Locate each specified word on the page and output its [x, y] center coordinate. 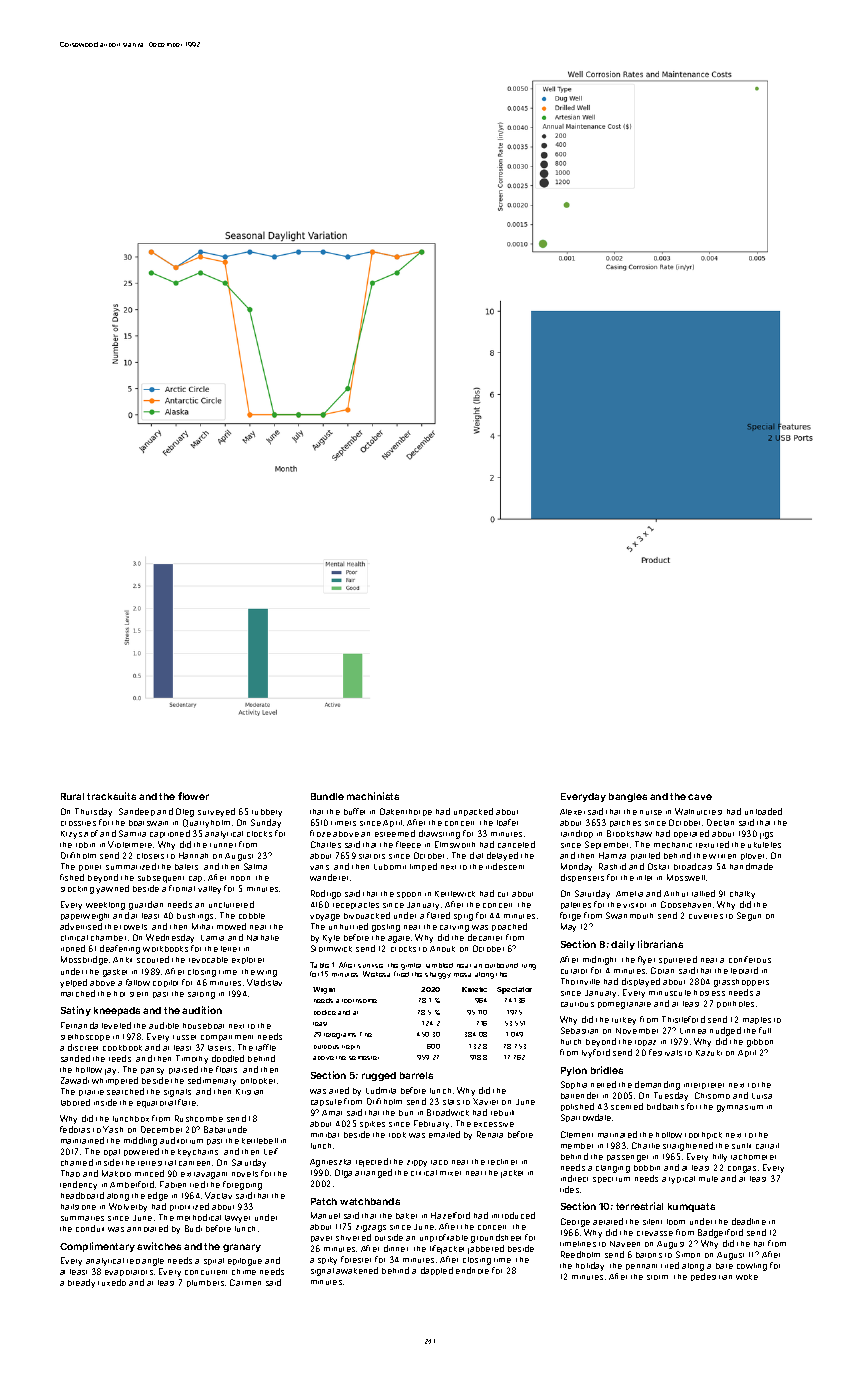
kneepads [117, 1011]
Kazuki [709, 1053]
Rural [72, 796]
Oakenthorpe [406, 812]
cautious [577, 1004]
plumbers [205, 1283]
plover [752, 856]
